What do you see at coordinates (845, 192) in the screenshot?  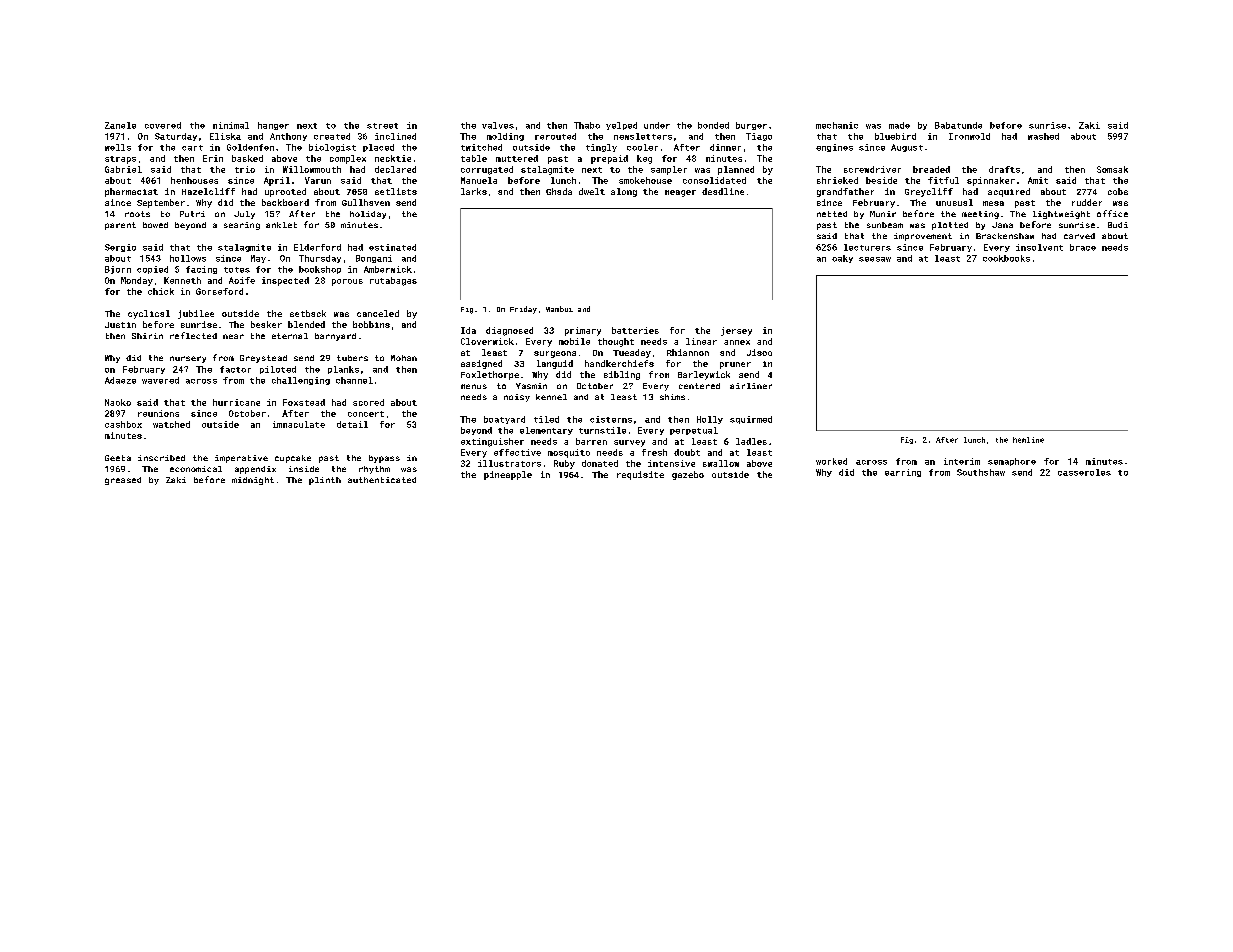 I see `grandfather` at bounding box center [845, 192].
